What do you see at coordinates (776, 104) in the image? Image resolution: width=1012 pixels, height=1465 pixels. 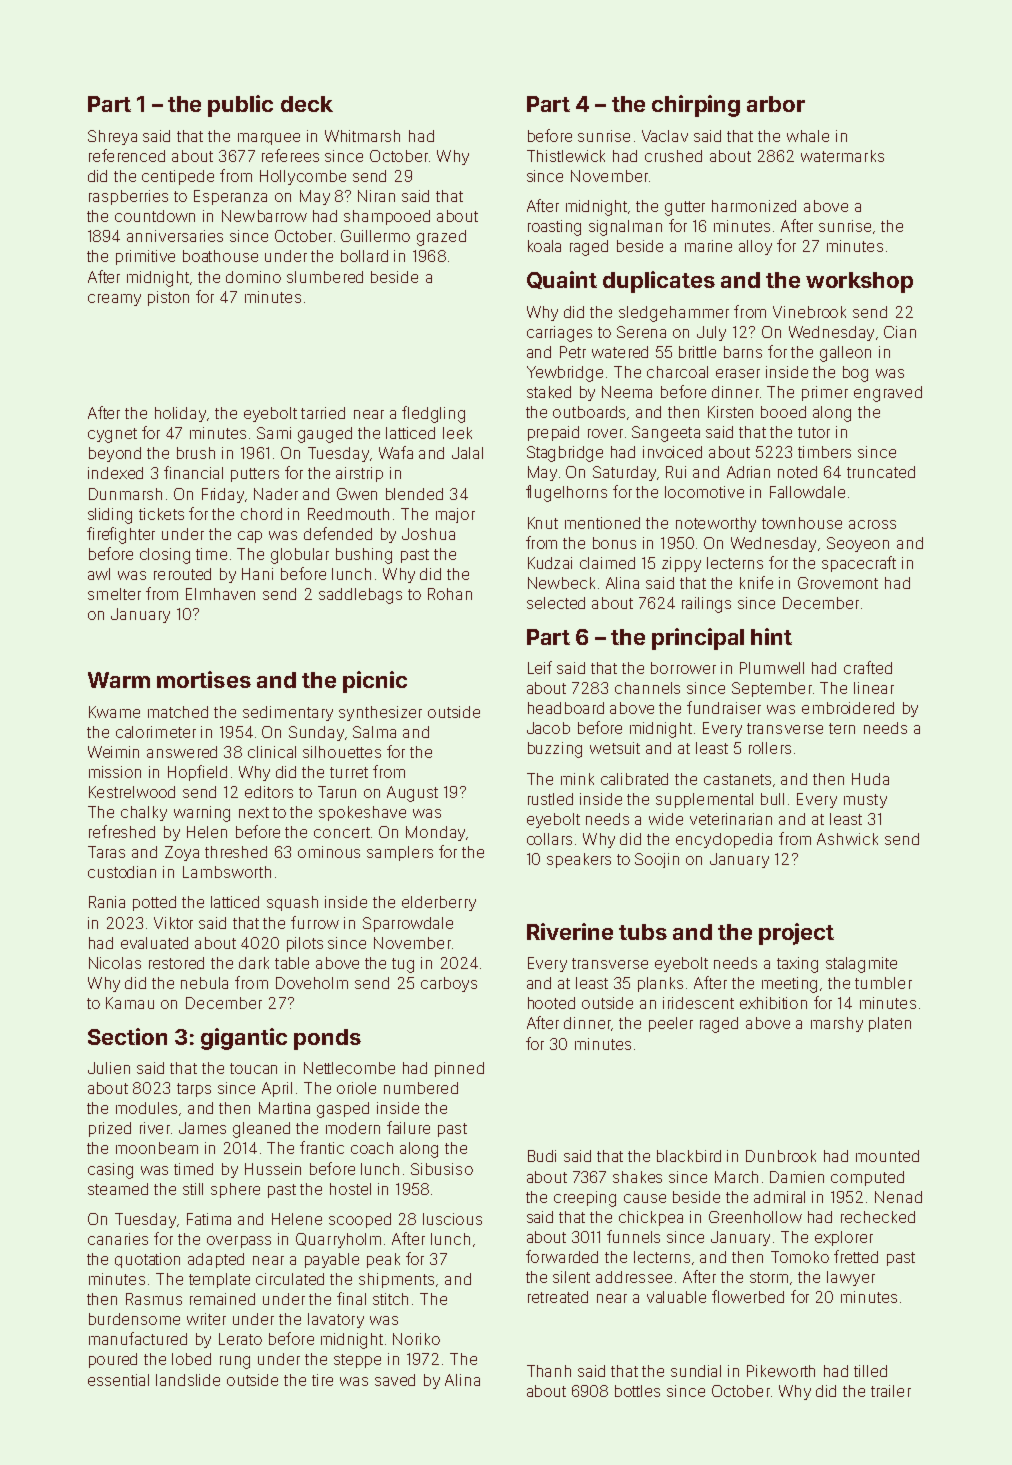 I see `arbor` at bounding box center [776, 104].
